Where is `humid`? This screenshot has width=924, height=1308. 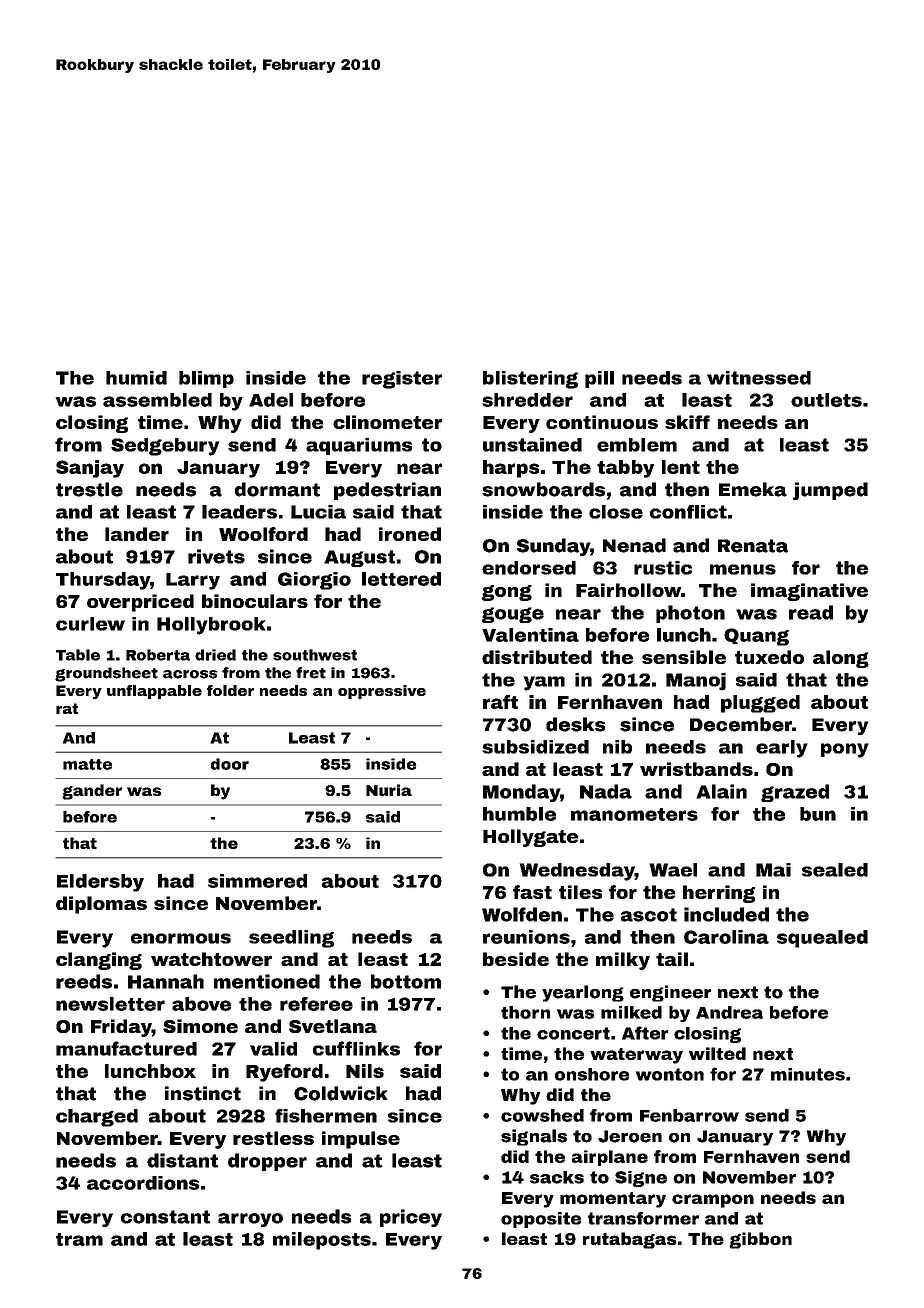
humid is located at coordinates (136, 378).
